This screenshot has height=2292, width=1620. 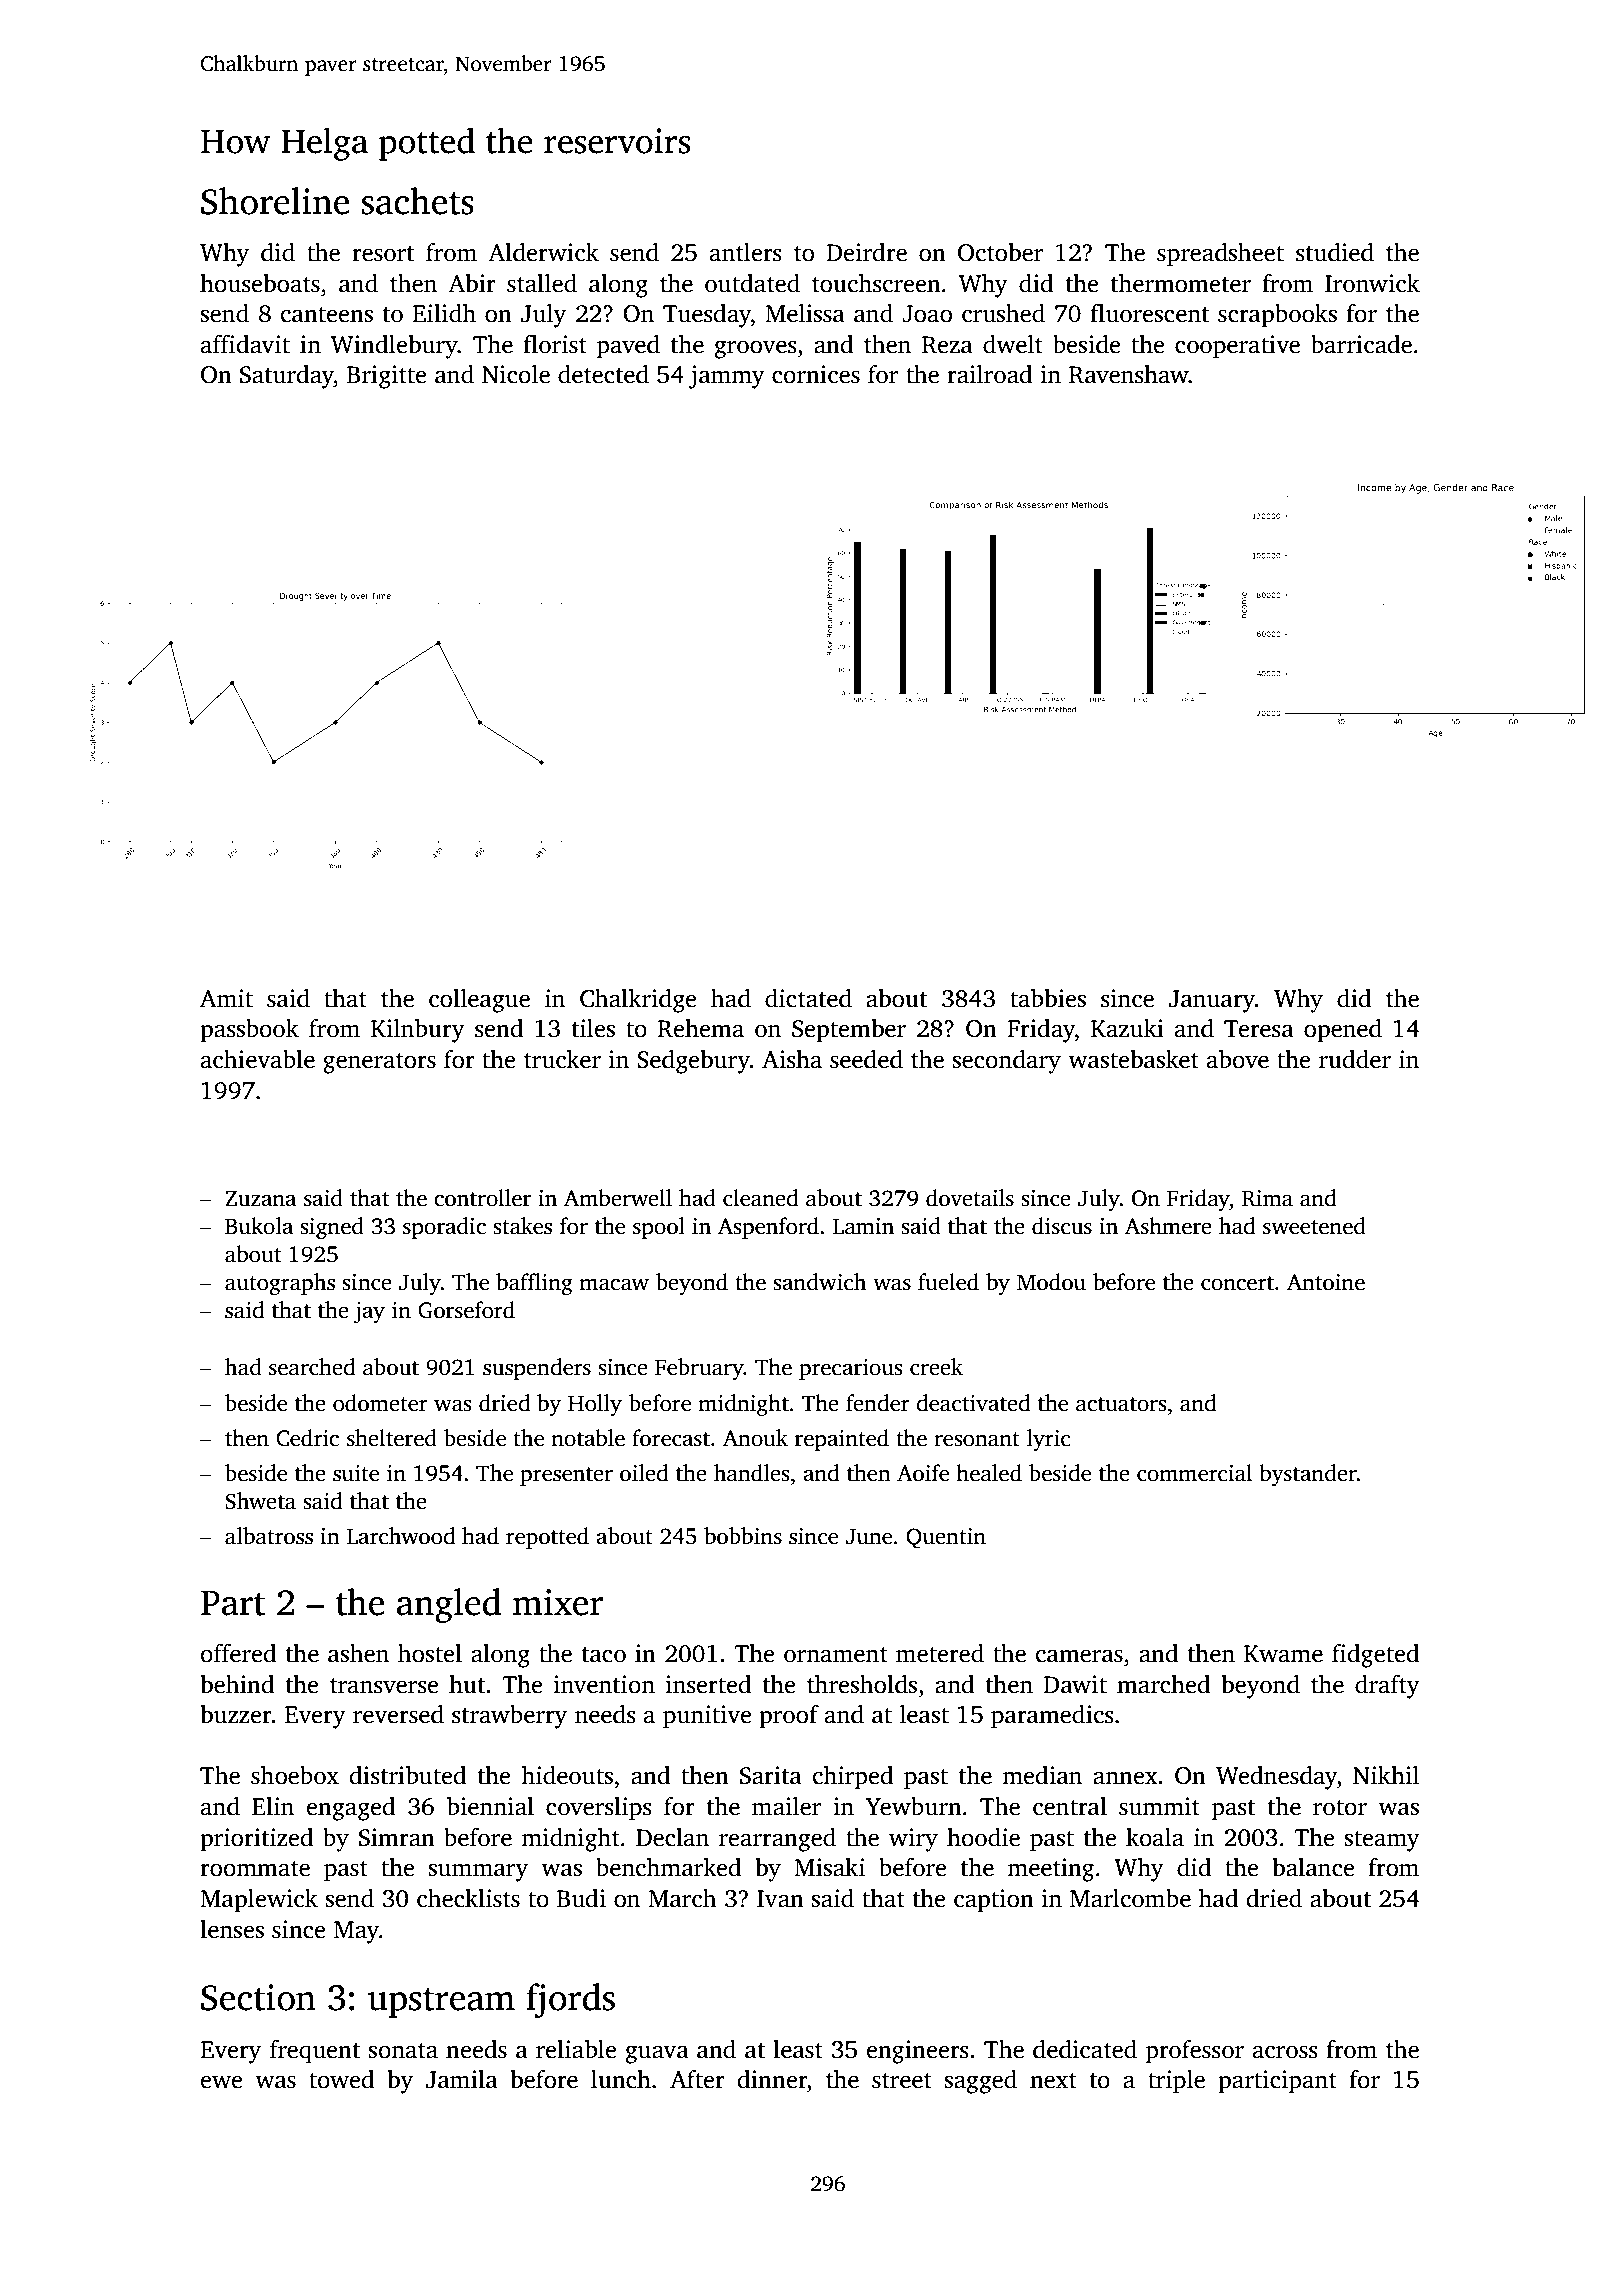 I want to click on jammy, so click(x=727, y=377).
